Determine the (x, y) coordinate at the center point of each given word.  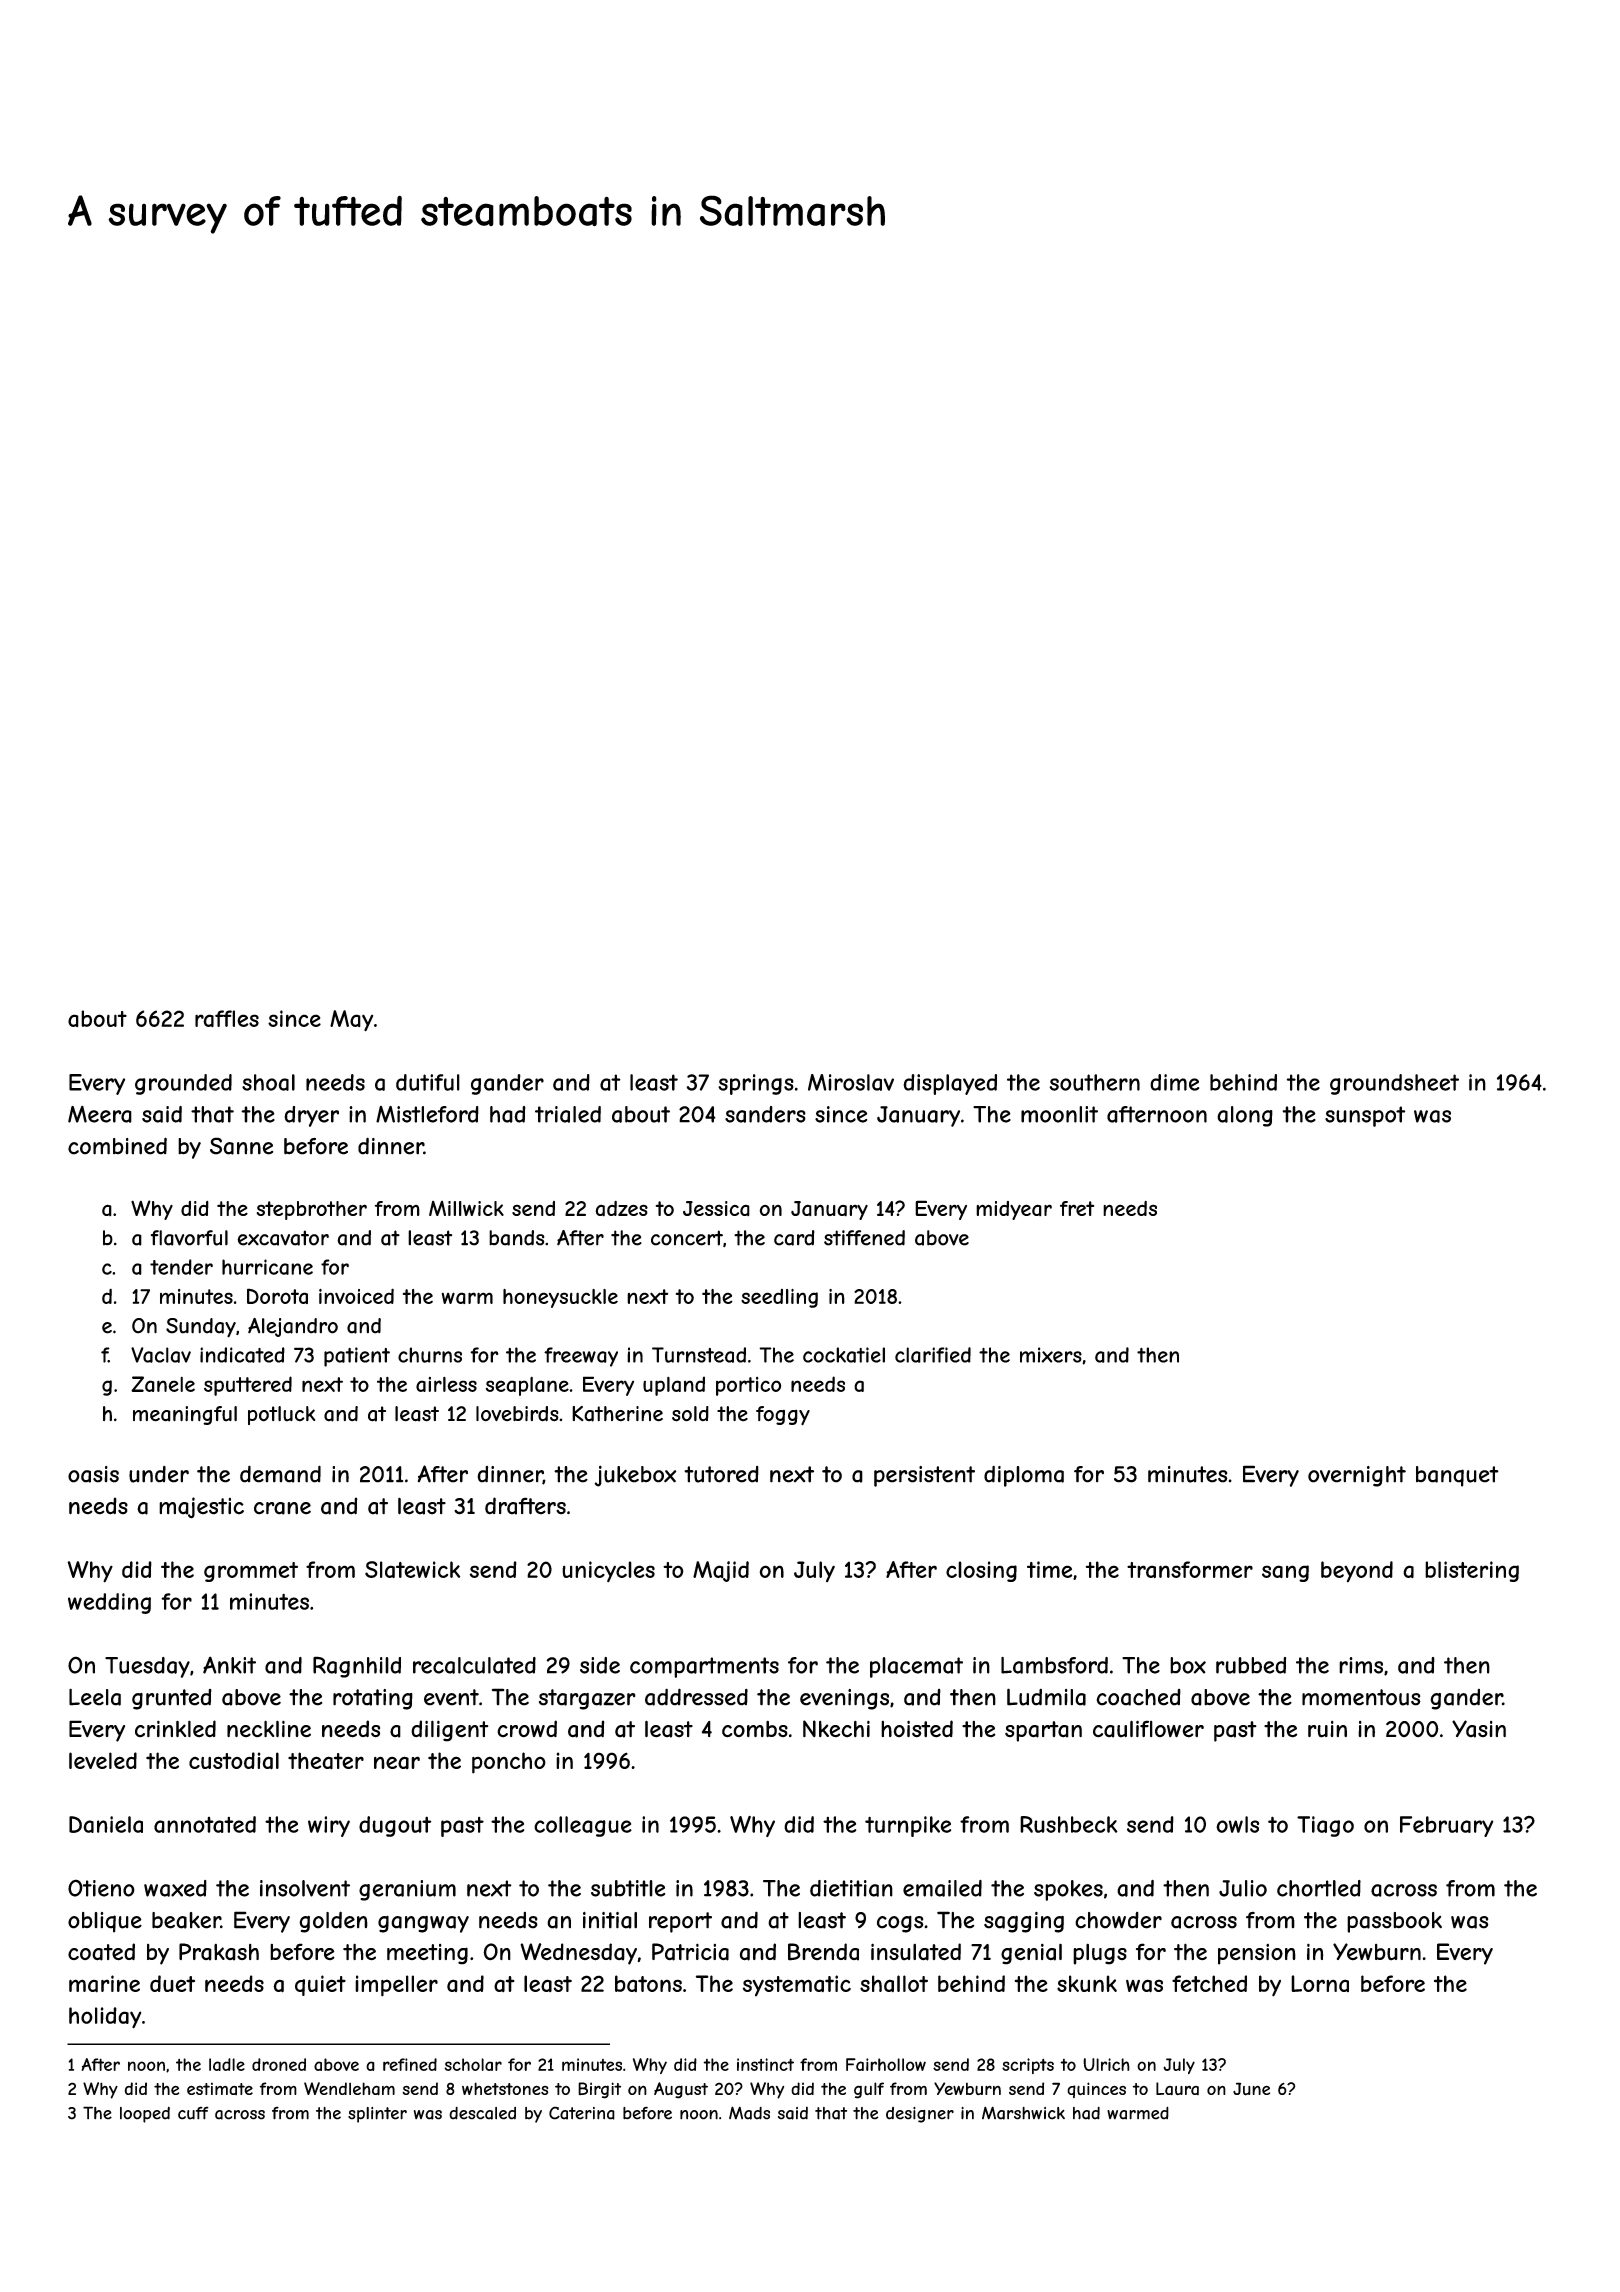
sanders (765, 1114)
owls (1237, 1824)
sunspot (1365, 1116)
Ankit (229, 1665)
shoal (268, 1082)
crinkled (175, 1729)
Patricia (690, 1952)
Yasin (1479, 1729)
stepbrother (312, 1210)
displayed (950, 1084)
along (1245, 1116)
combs (755, 1729)
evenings (844, 1699)
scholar (473, 2064)
